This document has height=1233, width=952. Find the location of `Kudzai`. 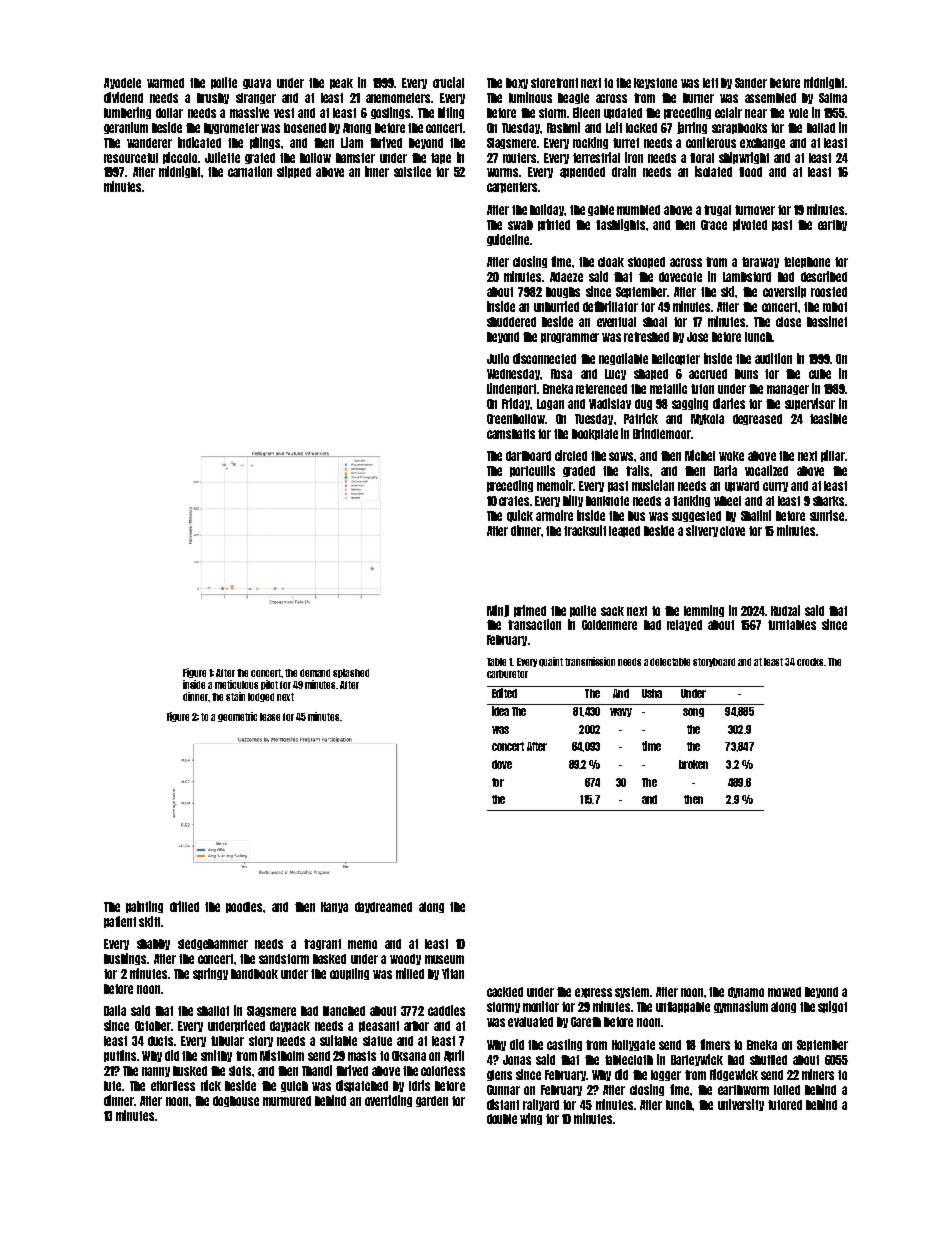

Kudzai is located at coordinates (785, 610).
